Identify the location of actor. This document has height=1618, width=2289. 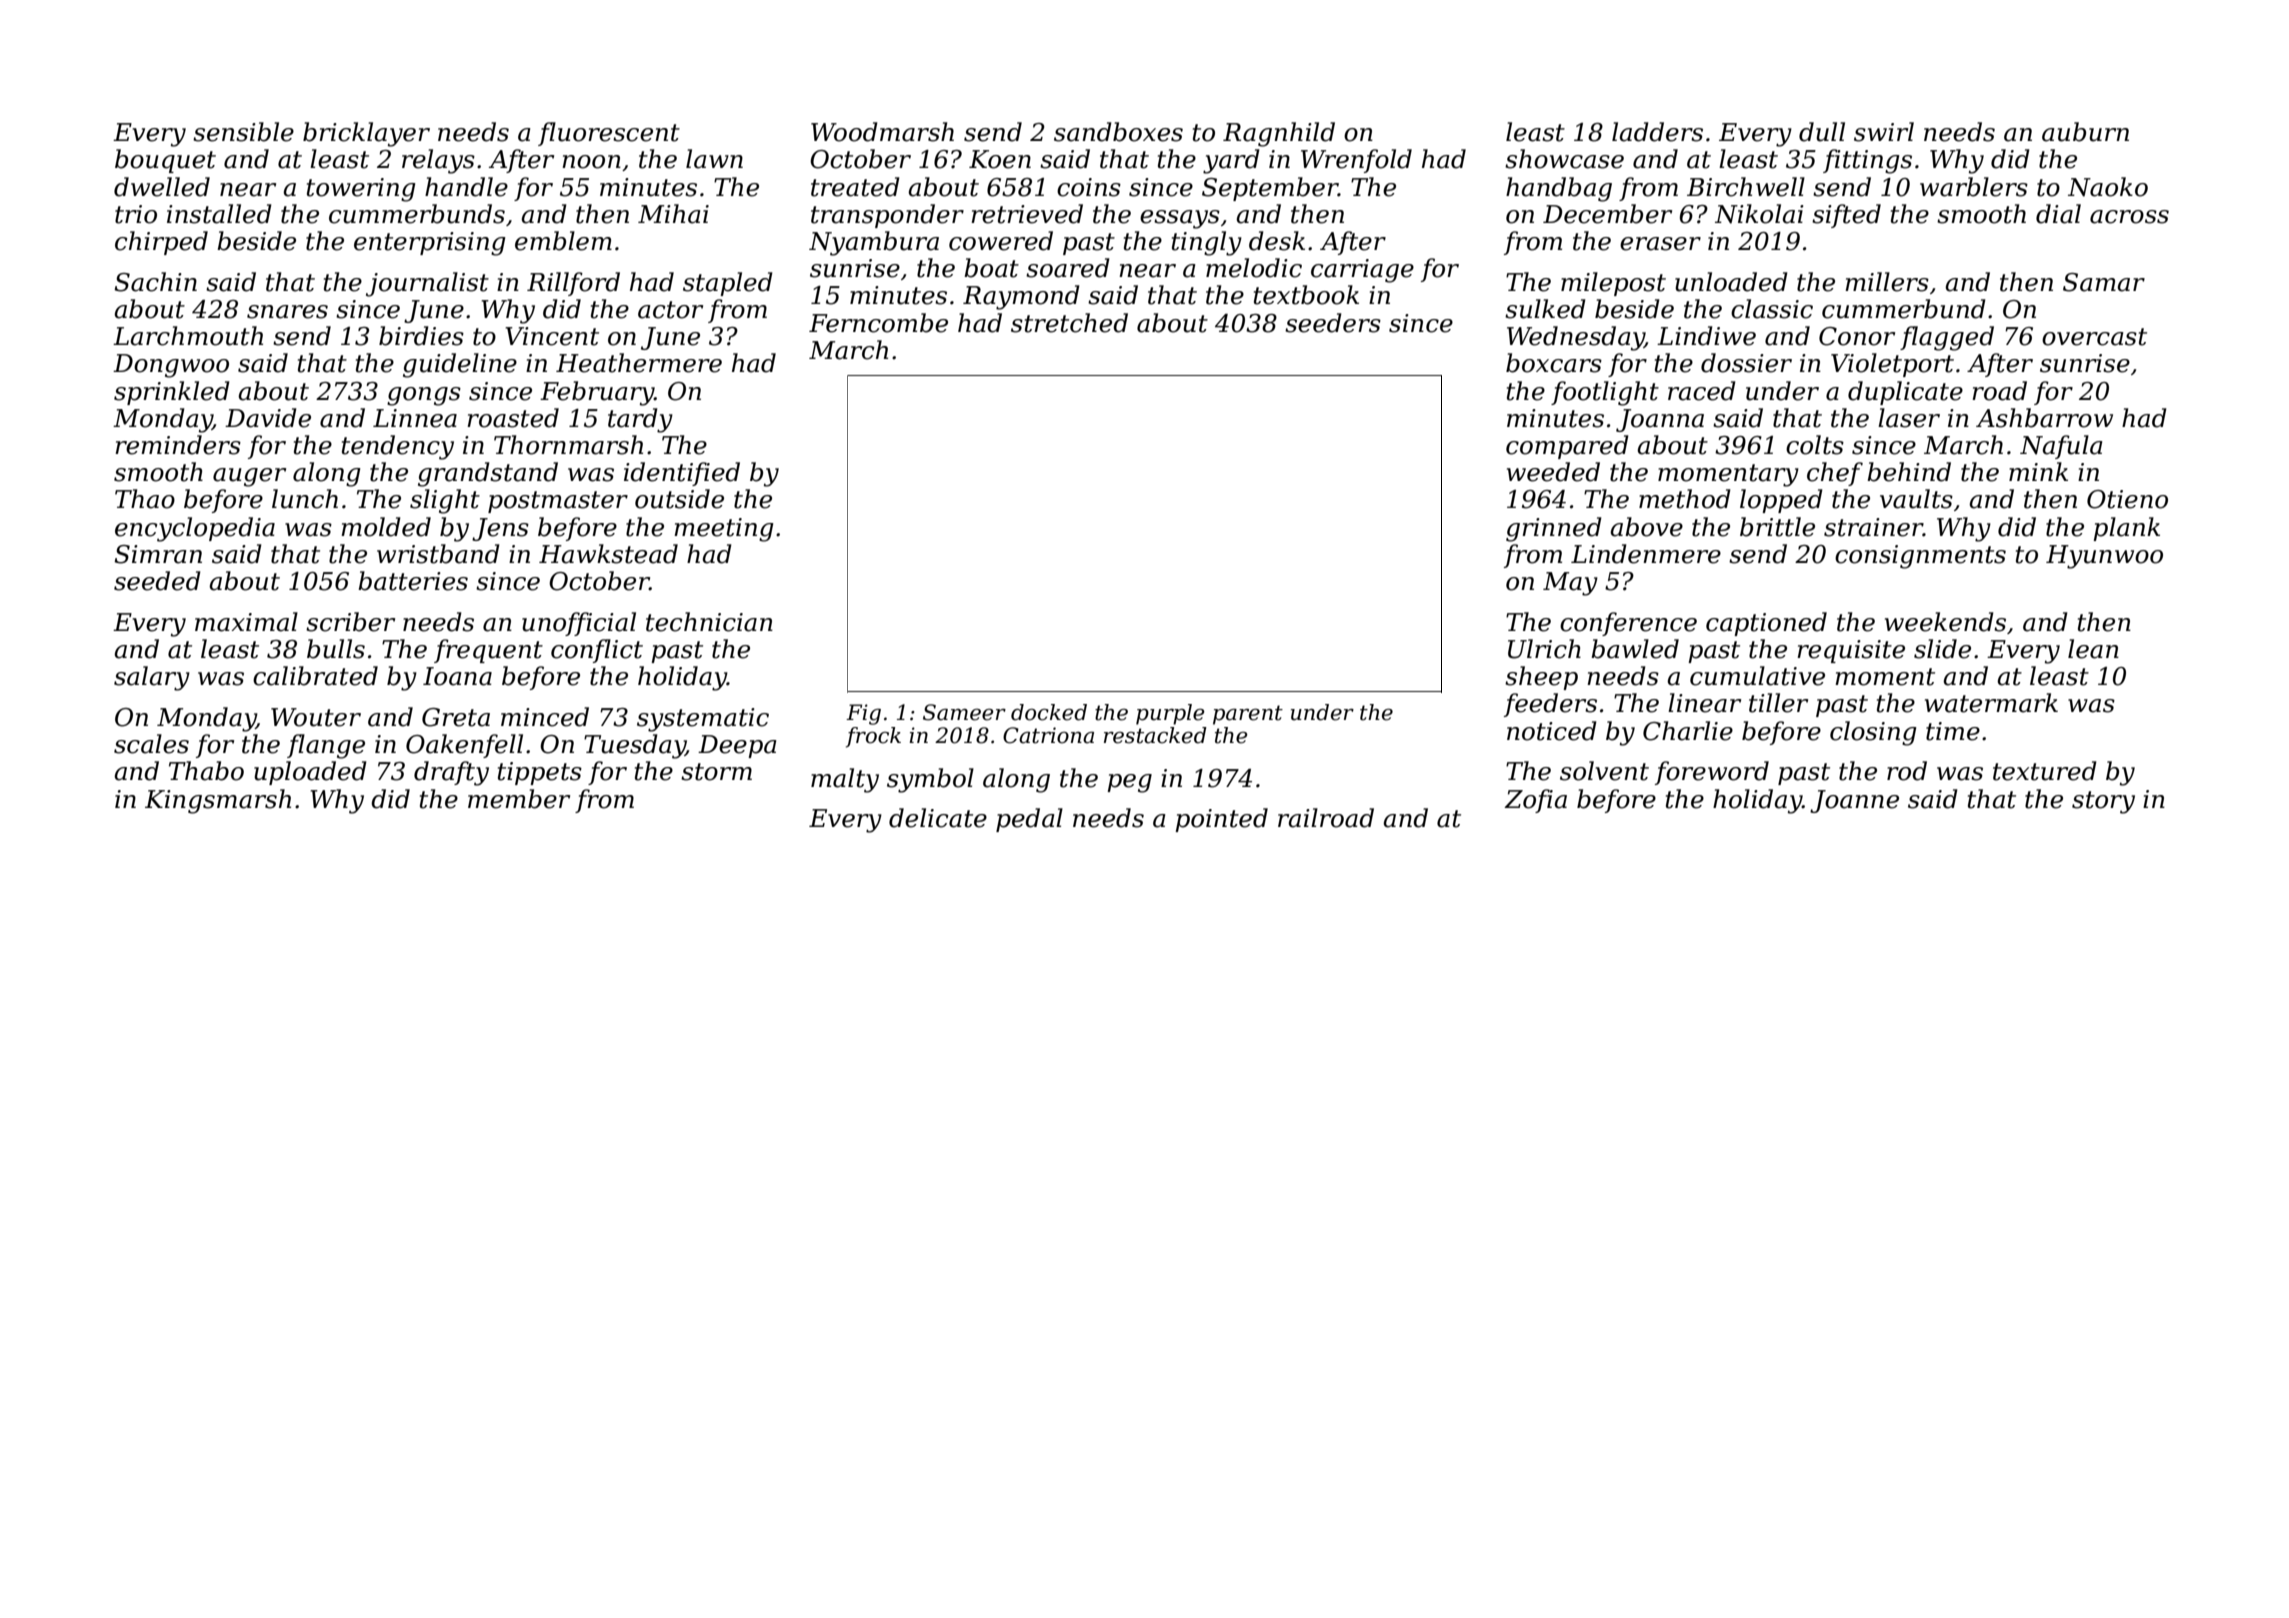
(670, 310).
